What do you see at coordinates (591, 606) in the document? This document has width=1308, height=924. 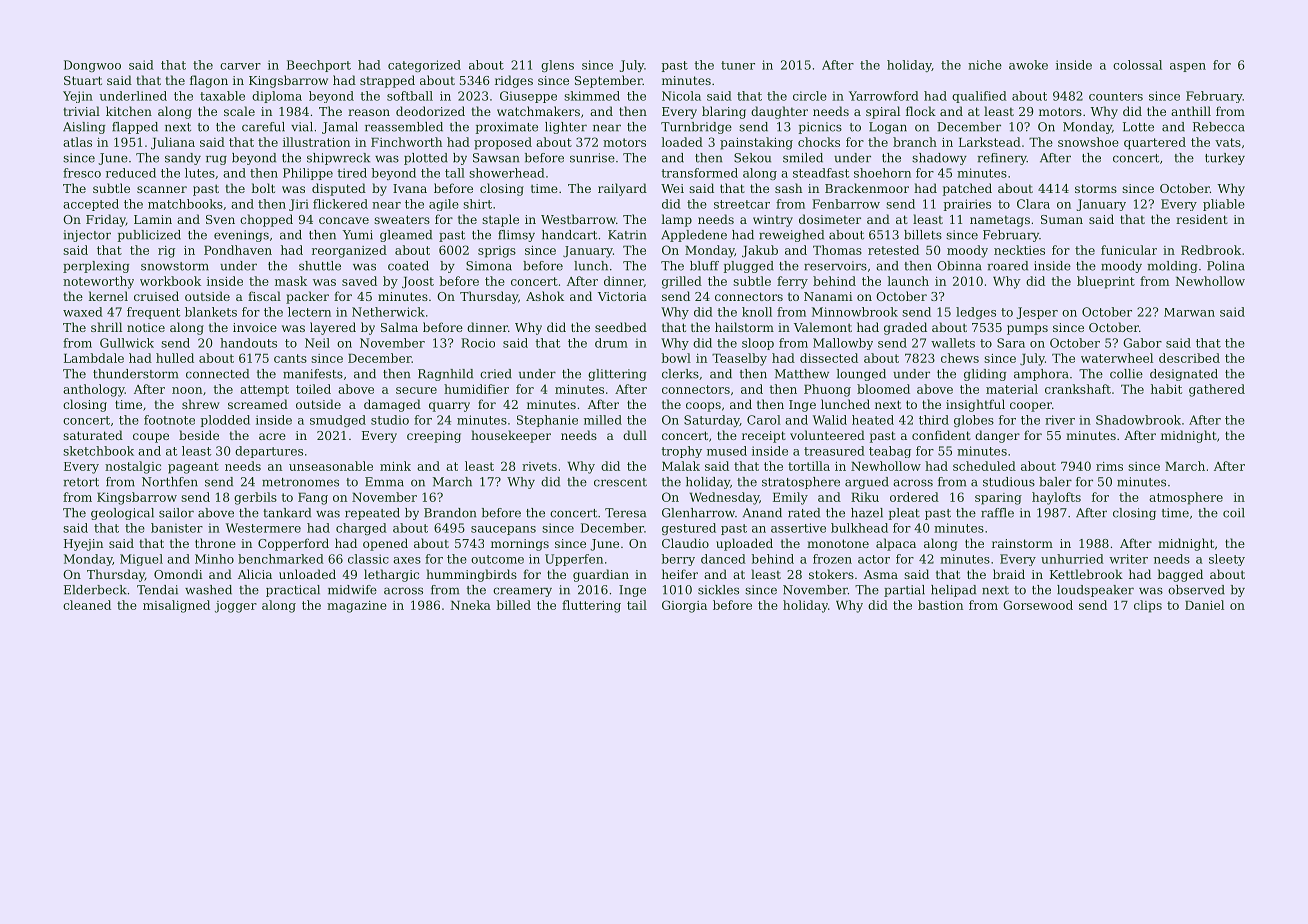 I see `fluttering` at bounding box center [591, 606].
